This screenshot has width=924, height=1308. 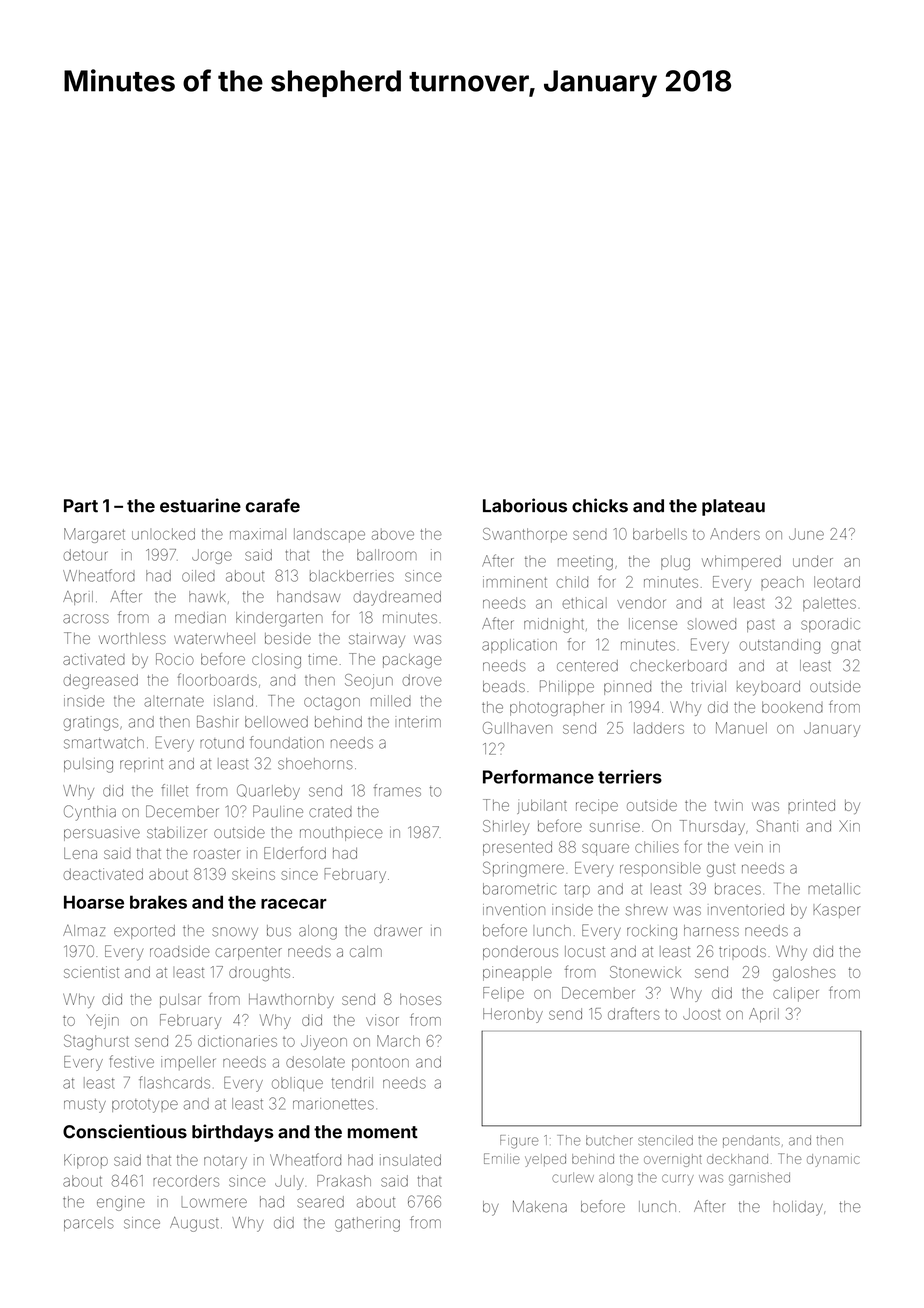 I want to click on presented, so click(x=517, y=848).
